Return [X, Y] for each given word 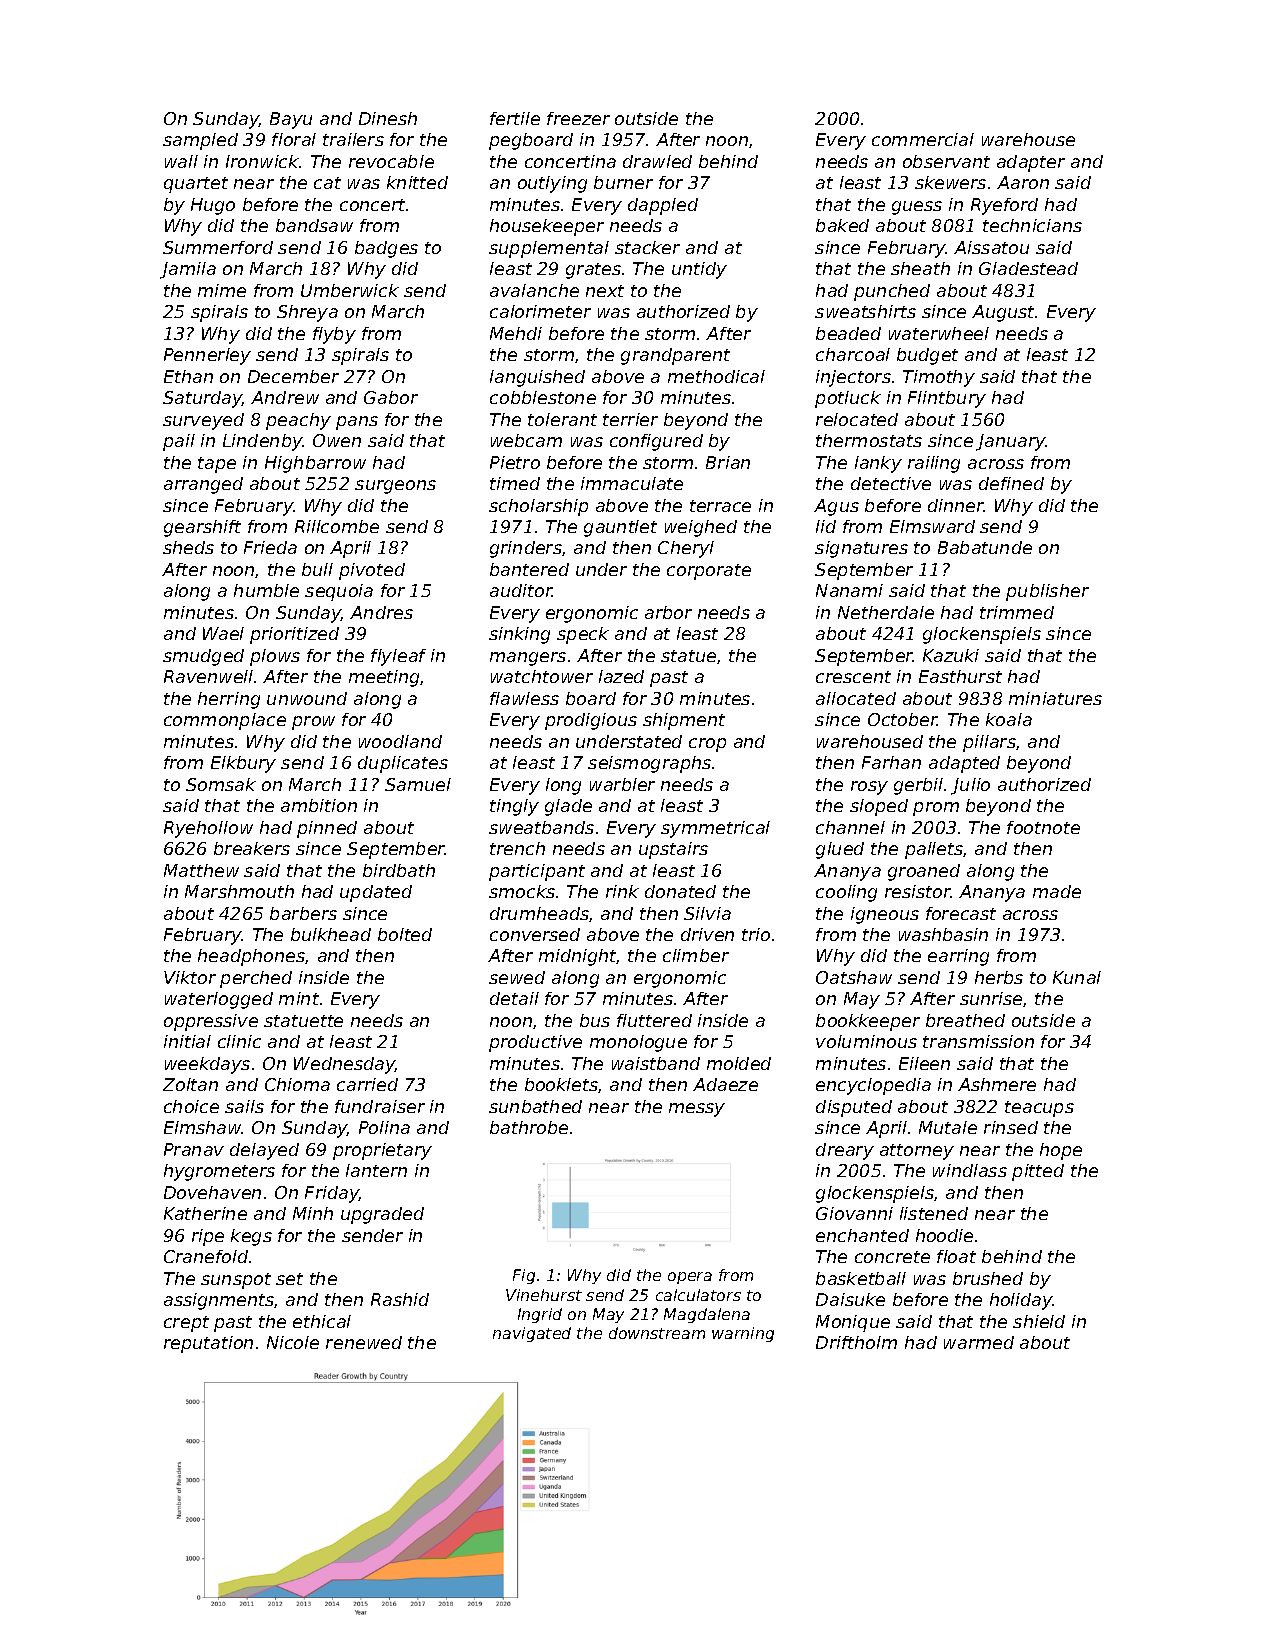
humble [266, 590]
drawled [657, 161]
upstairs [673, 850]
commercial [923, 139]
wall [181, 161]
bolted [405, 934]
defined [1011, 483]
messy [697, 1110]
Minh [313, 1213]
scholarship [538, 507]
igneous [885, 915]
